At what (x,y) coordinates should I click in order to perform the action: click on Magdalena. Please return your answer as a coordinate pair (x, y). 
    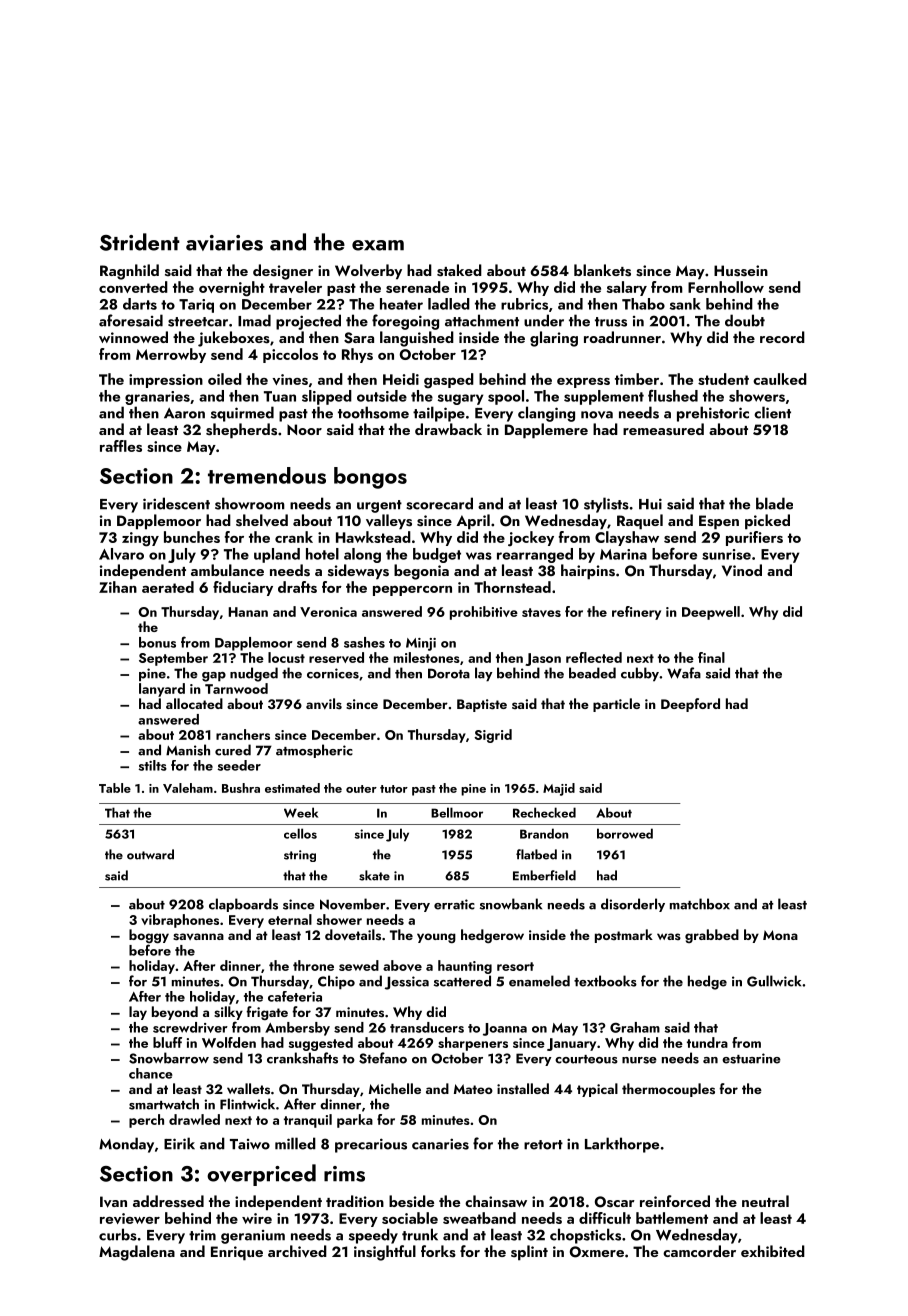
    Looking at the image, I should click on (137, 1253).
